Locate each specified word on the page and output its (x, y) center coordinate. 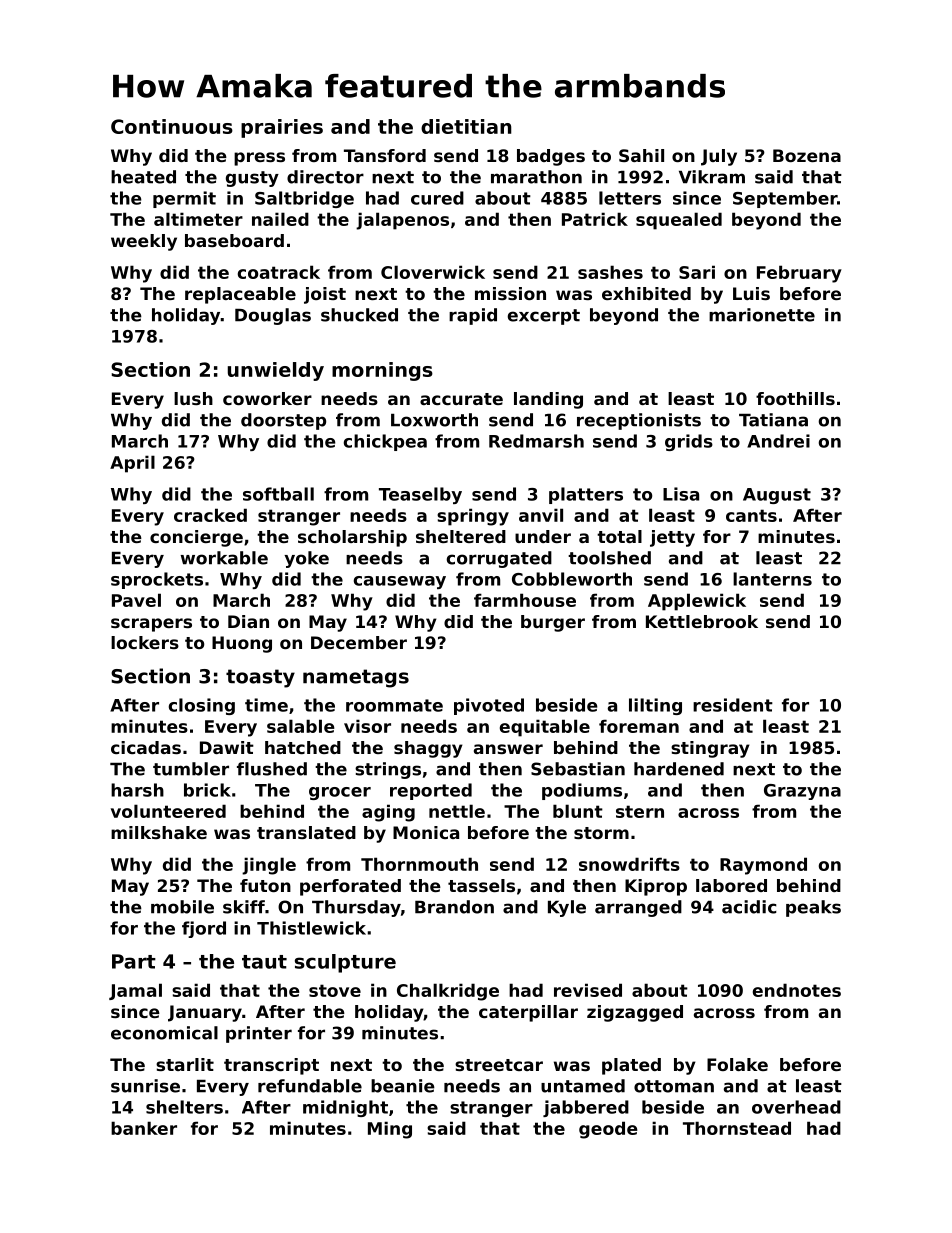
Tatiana (773, 420)
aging (388, 813)
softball (278, 494)
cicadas (146, 747)
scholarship (352, 538)
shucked (359, 315)
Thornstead (737, 1128)
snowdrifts (629, 864)
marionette (762, 315)
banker (144, 1128)
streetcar (499, 1065)
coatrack (279, 272)
